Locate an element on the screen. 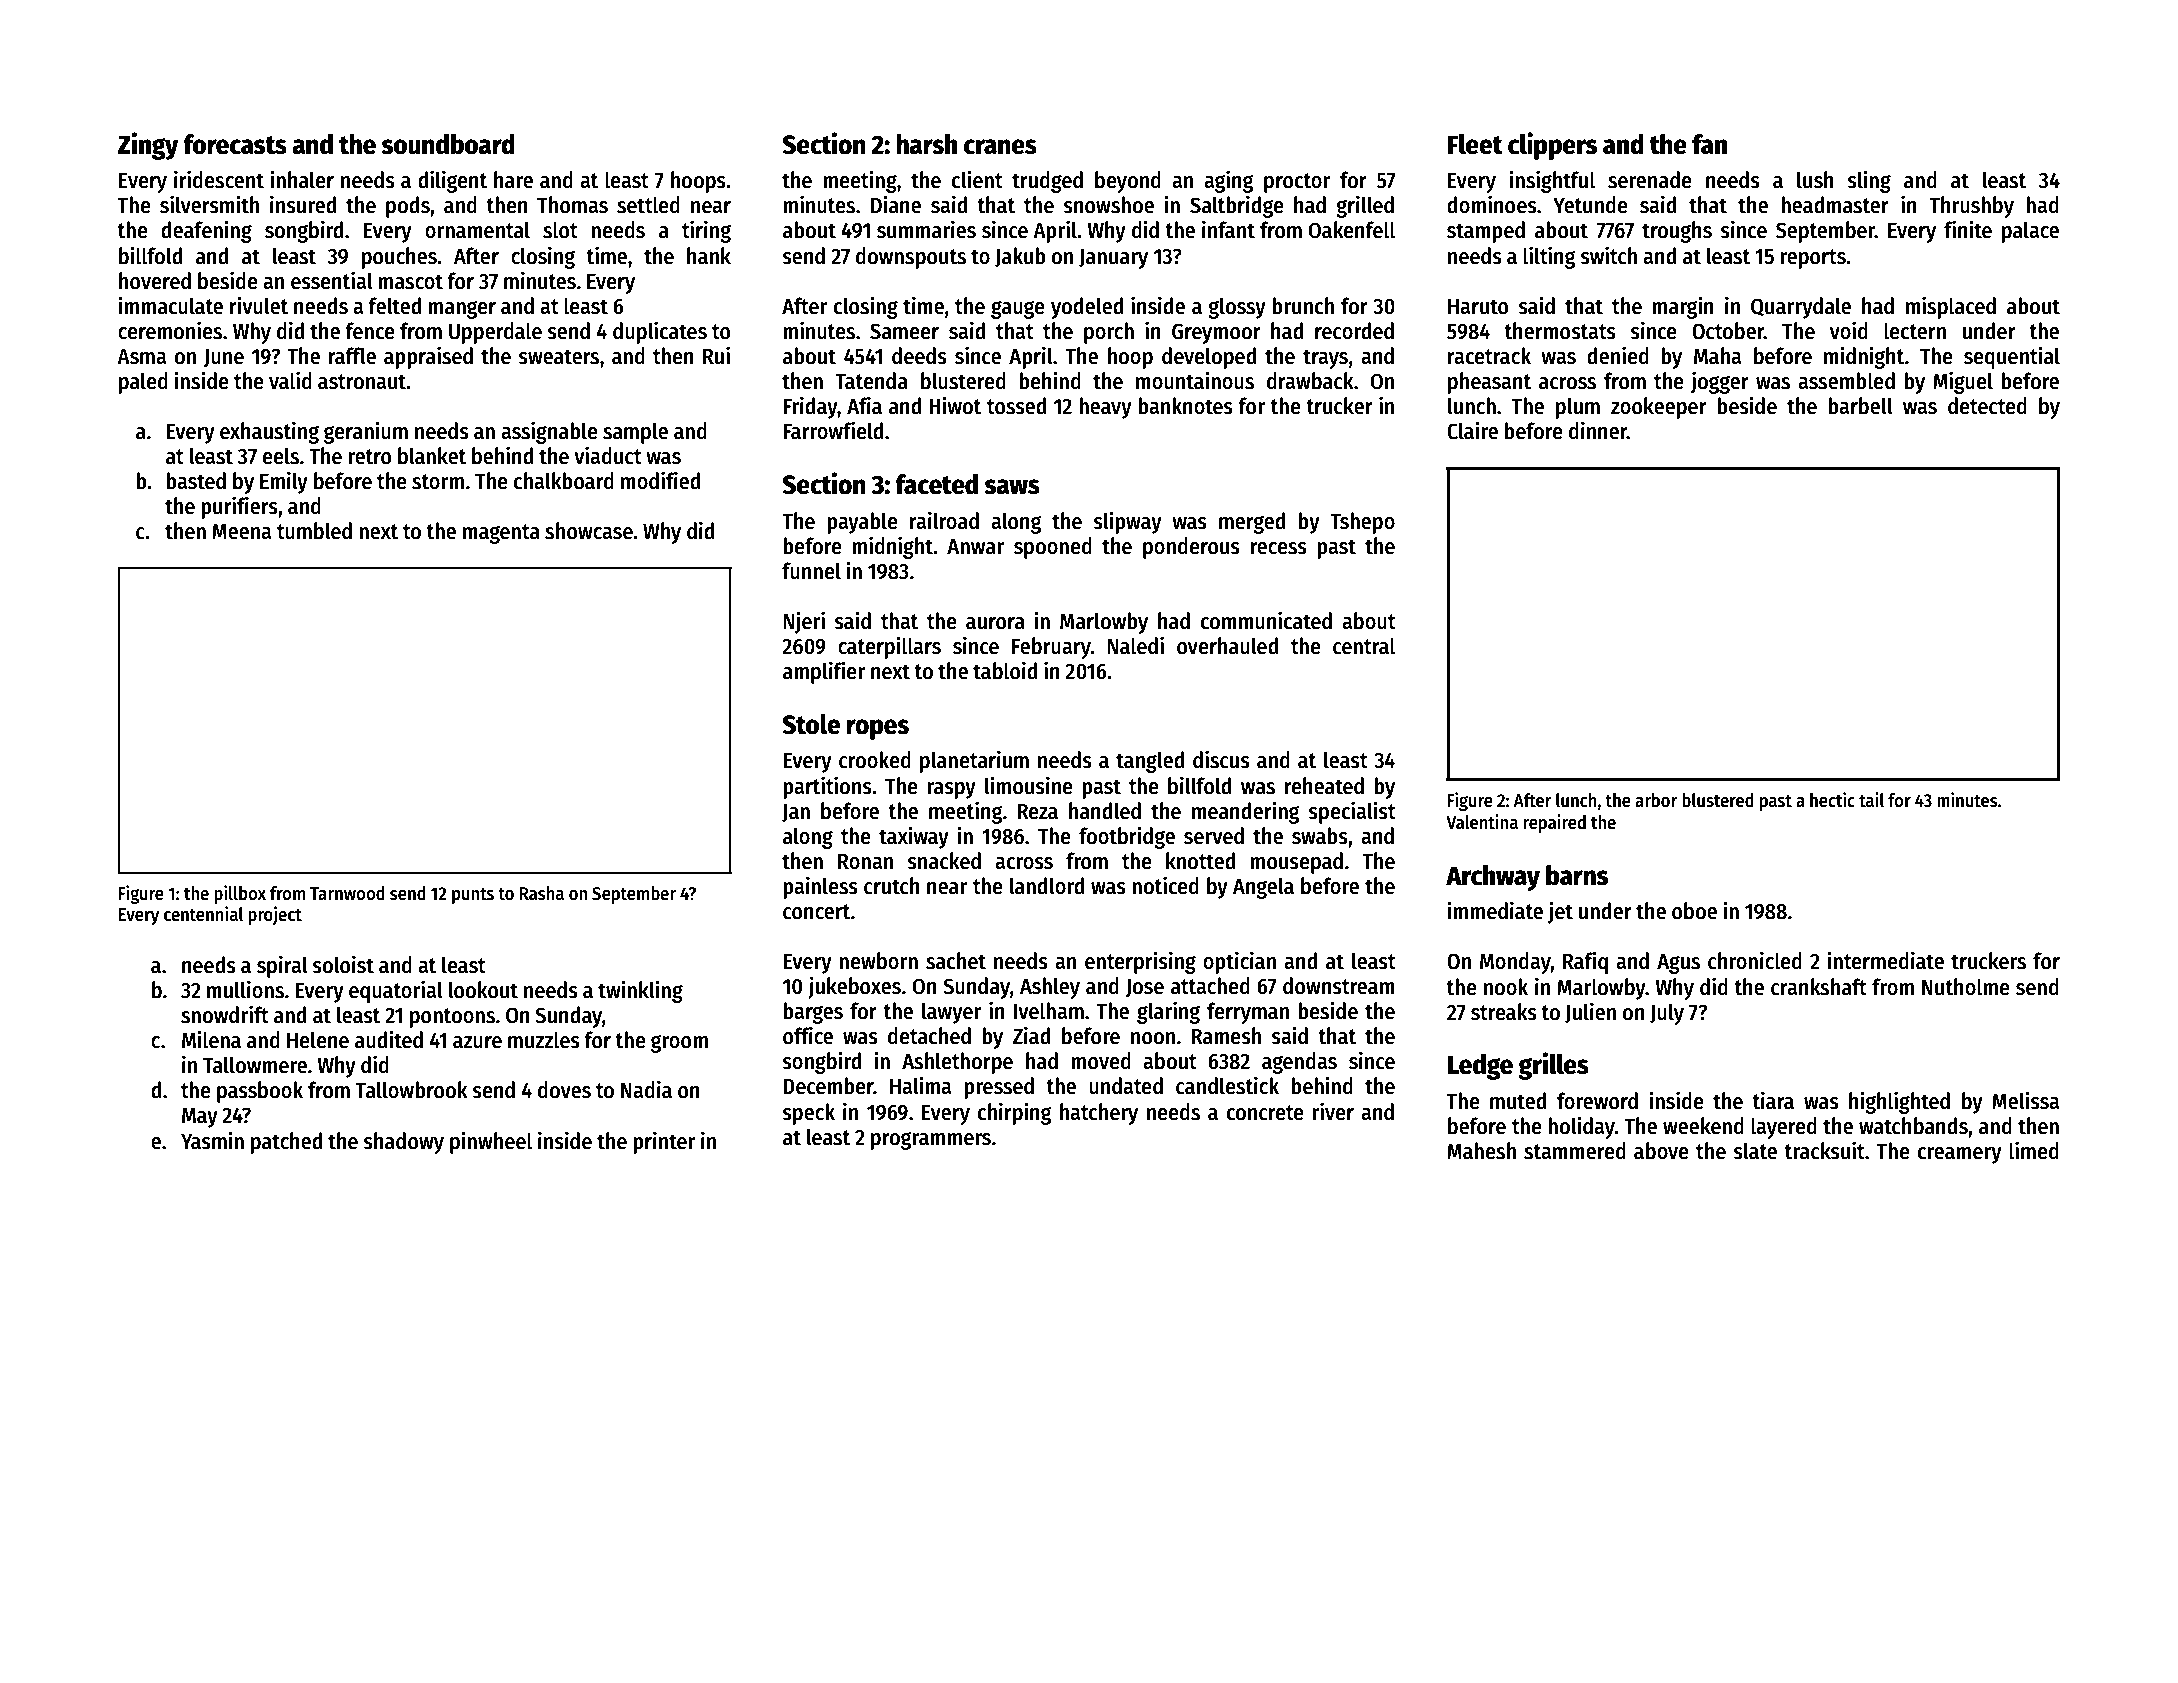  gauge is located at coordinates (1018, 310).
